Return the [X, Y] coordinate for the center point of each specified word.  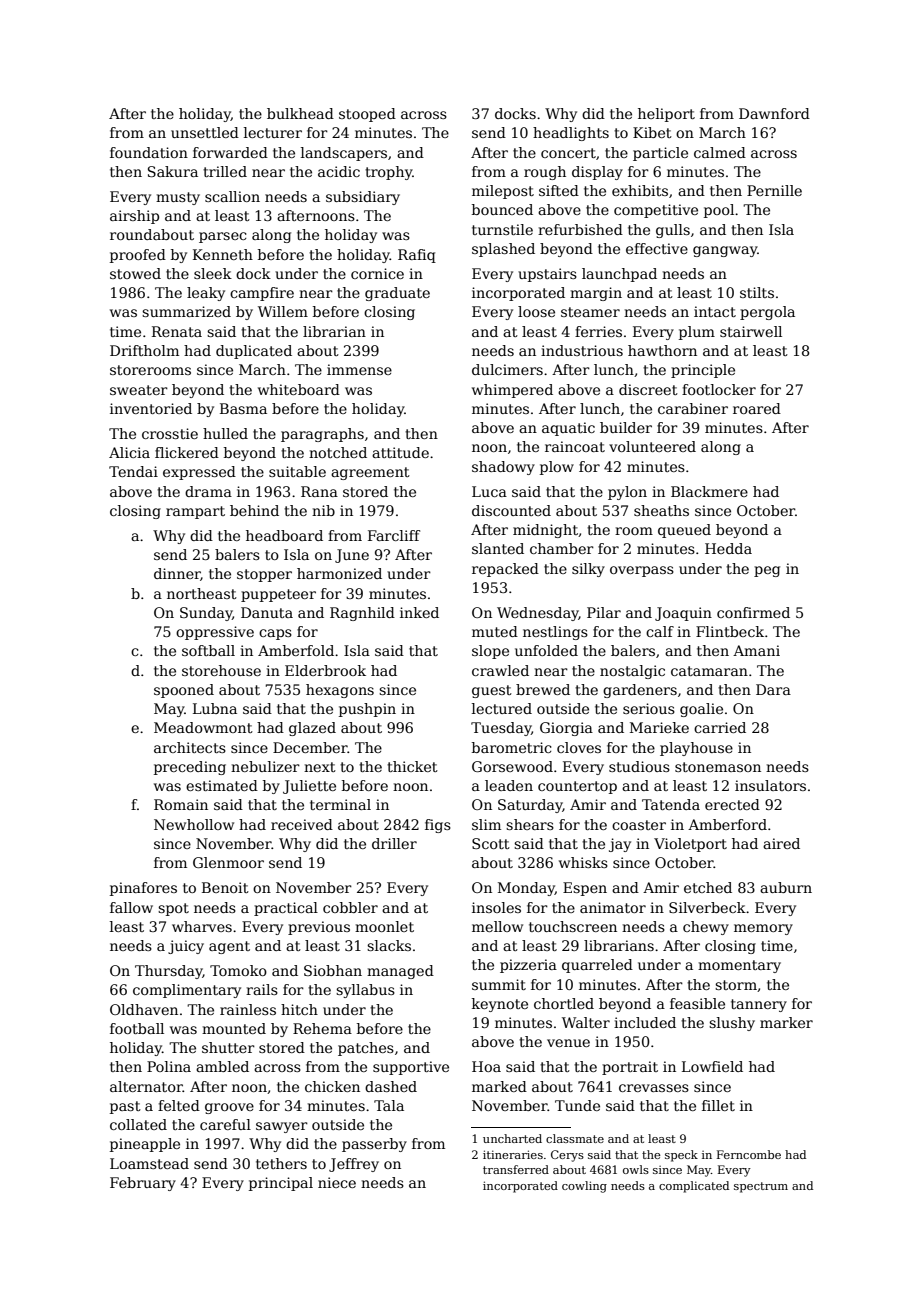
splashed [503, 250]
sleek [213, 273]
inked [419, 612]
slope [490, 652]
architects [190, 747]
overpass [642, 571]
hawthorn [662, 350]
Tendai [133, 471]
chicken [332, 1086]
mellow [497, 926]
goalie [701, 710]
